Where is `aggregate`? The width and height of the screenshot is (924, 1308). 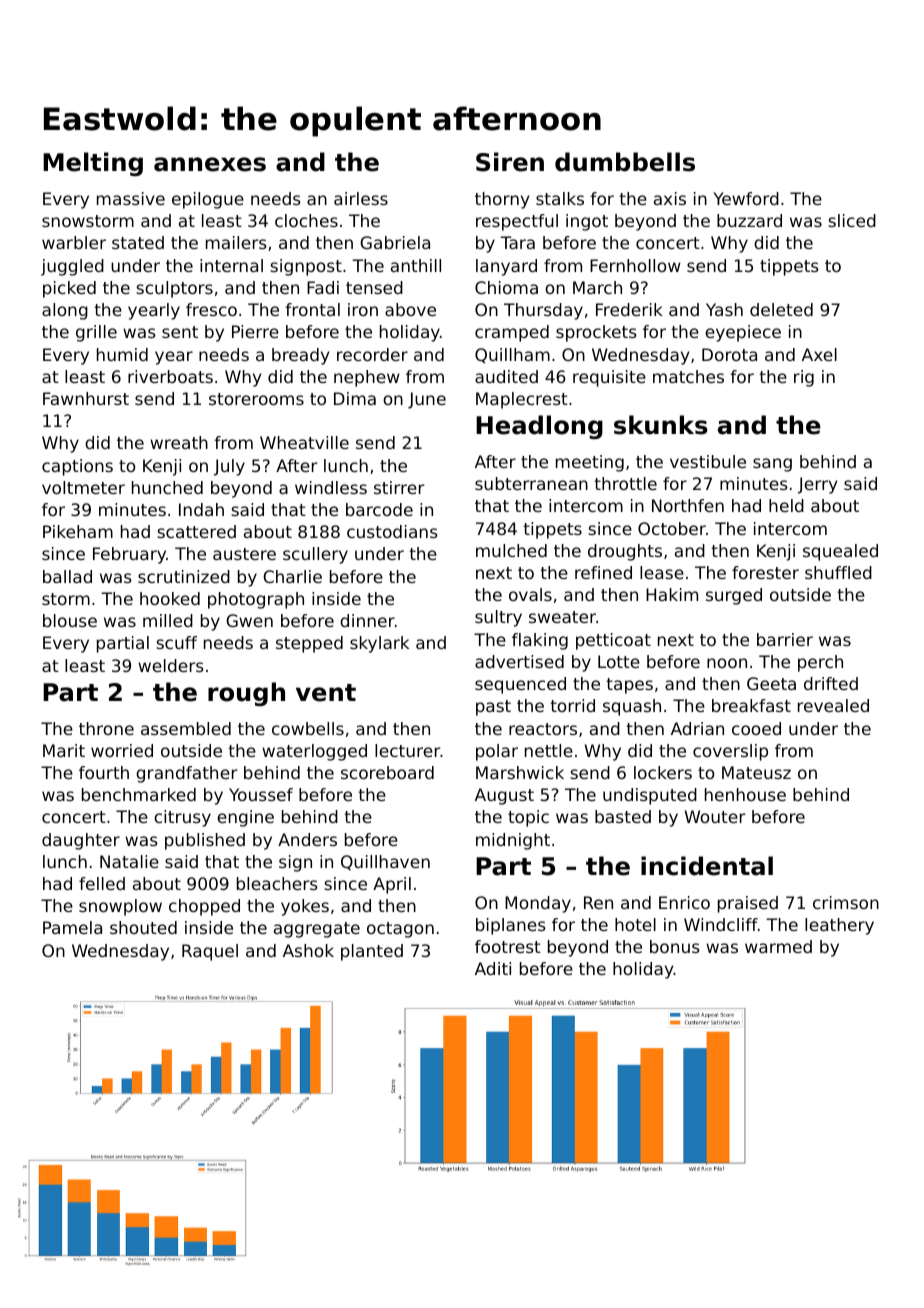
aggregate is located at coordinates (317, 930).
